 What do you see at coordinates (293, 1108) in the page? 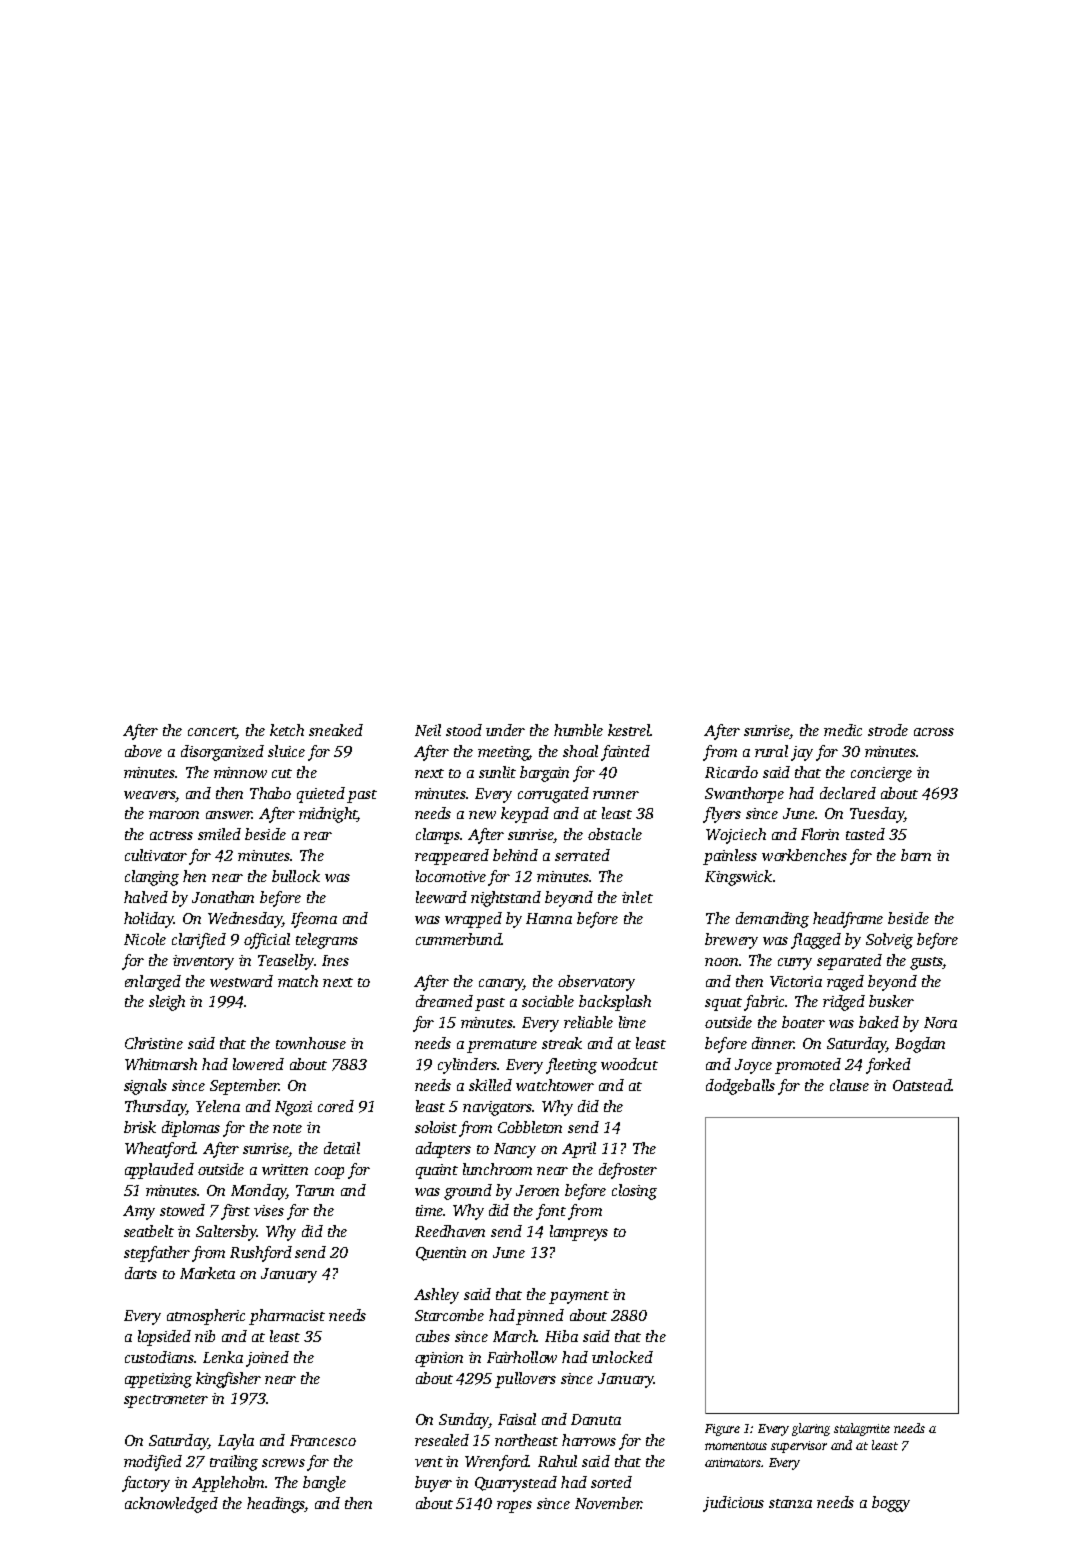
I see `Ngozi` at bounding box center [293, 1108].
